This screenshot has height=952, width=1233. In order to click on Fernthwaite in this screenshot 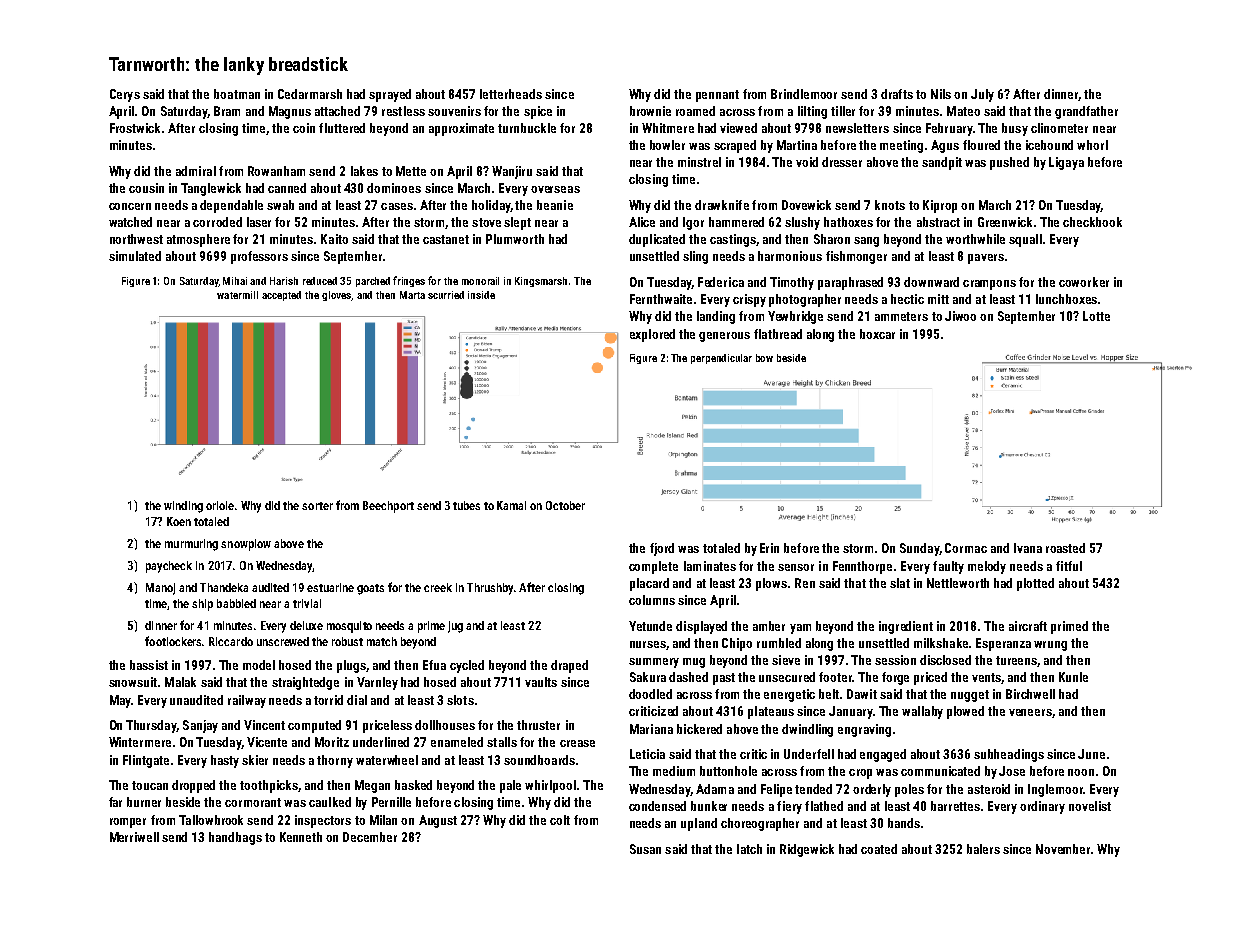, I will do `click(661, 299)`.
